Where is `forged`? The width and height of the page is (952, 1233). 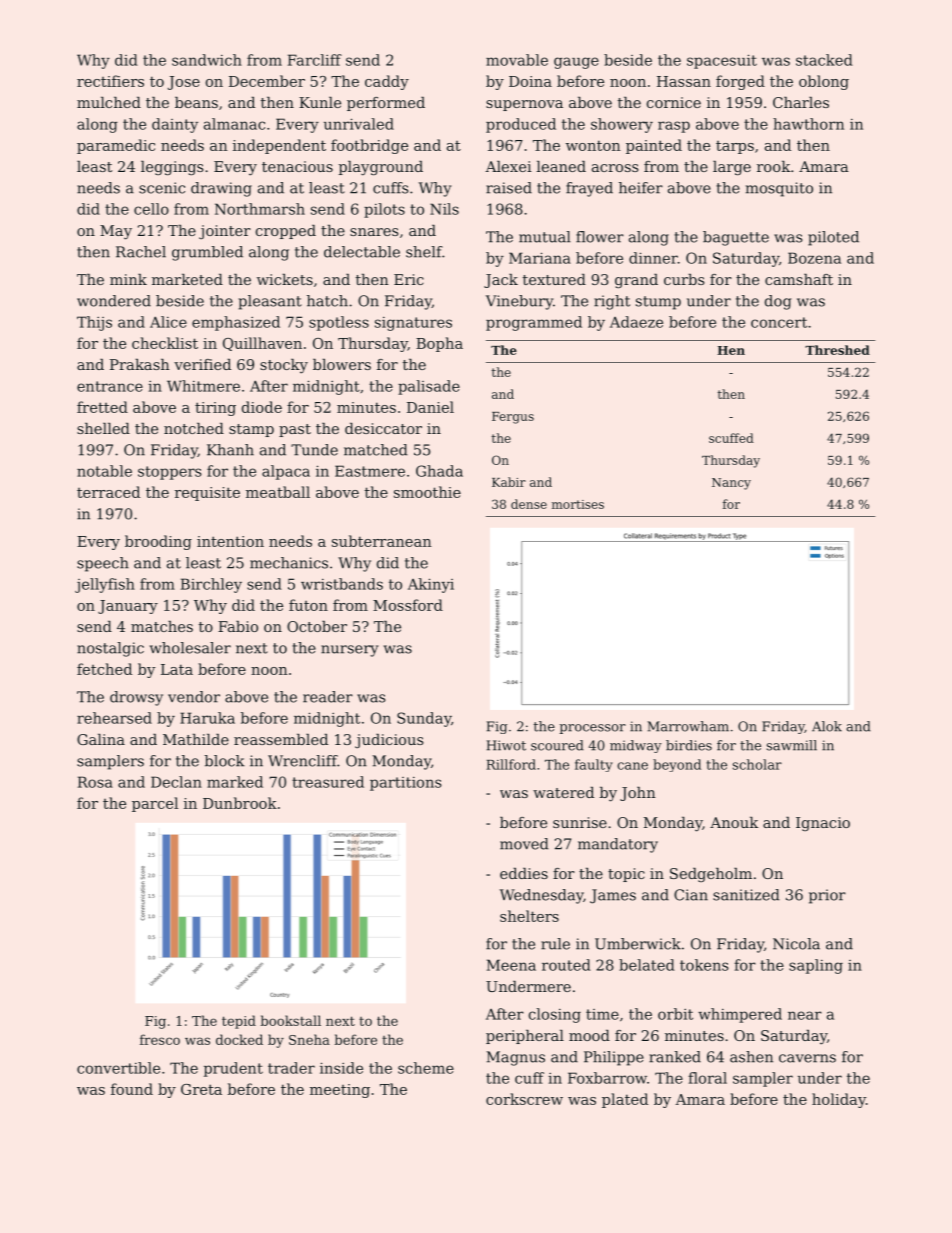 forged is located at coordinates (740, 82).
